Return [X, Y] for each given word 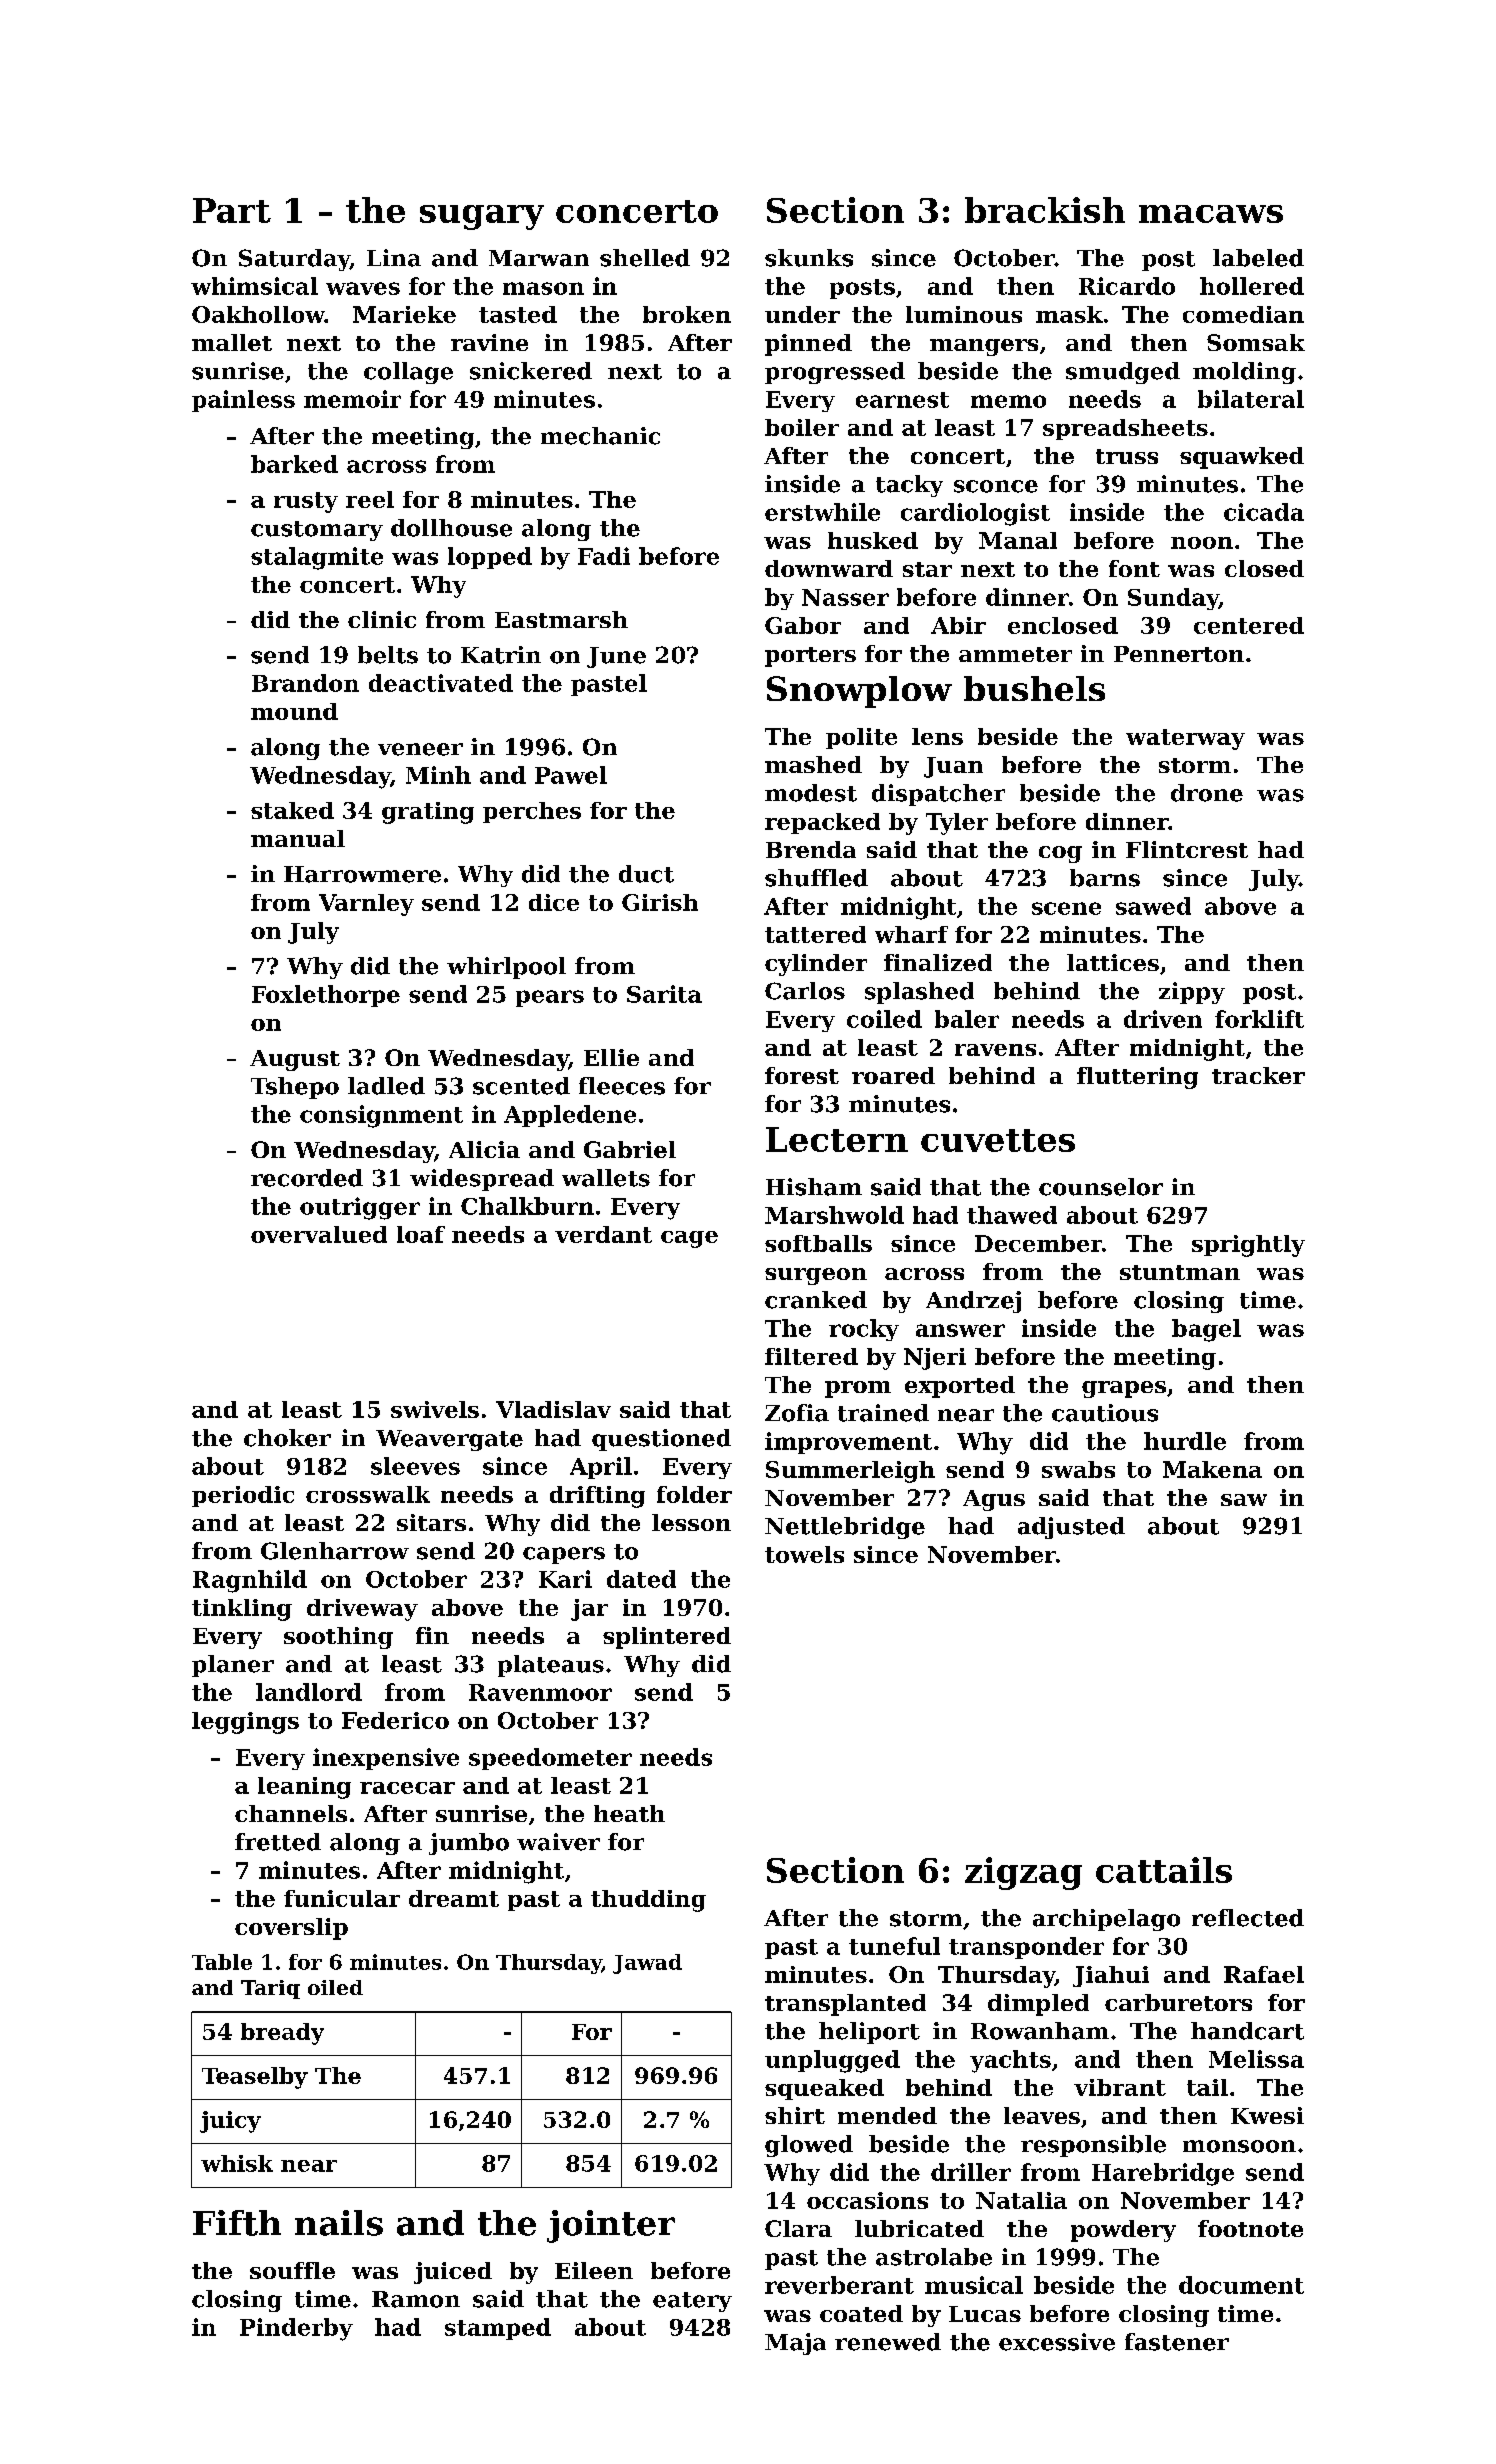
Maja [795, 2344]
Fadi [604, 556]
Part [232, 210]
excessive [1057, 2342]
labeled [1258, 258]
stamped [498, 2329]
